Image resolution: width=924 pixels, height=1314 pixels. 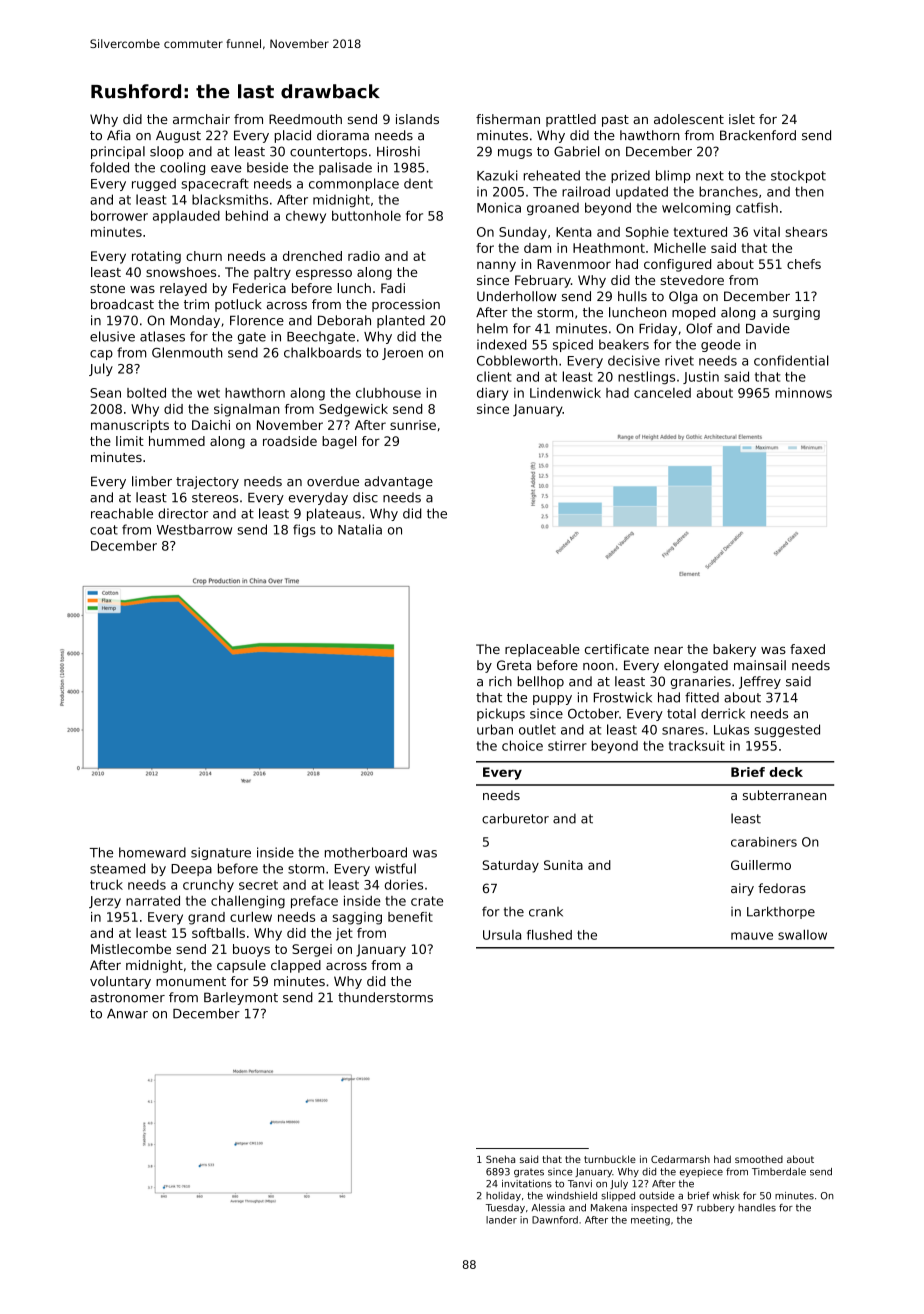 What do you see at coordinates (226, 169) in the image?
I see `eave` at bounding box center [226, 169].
